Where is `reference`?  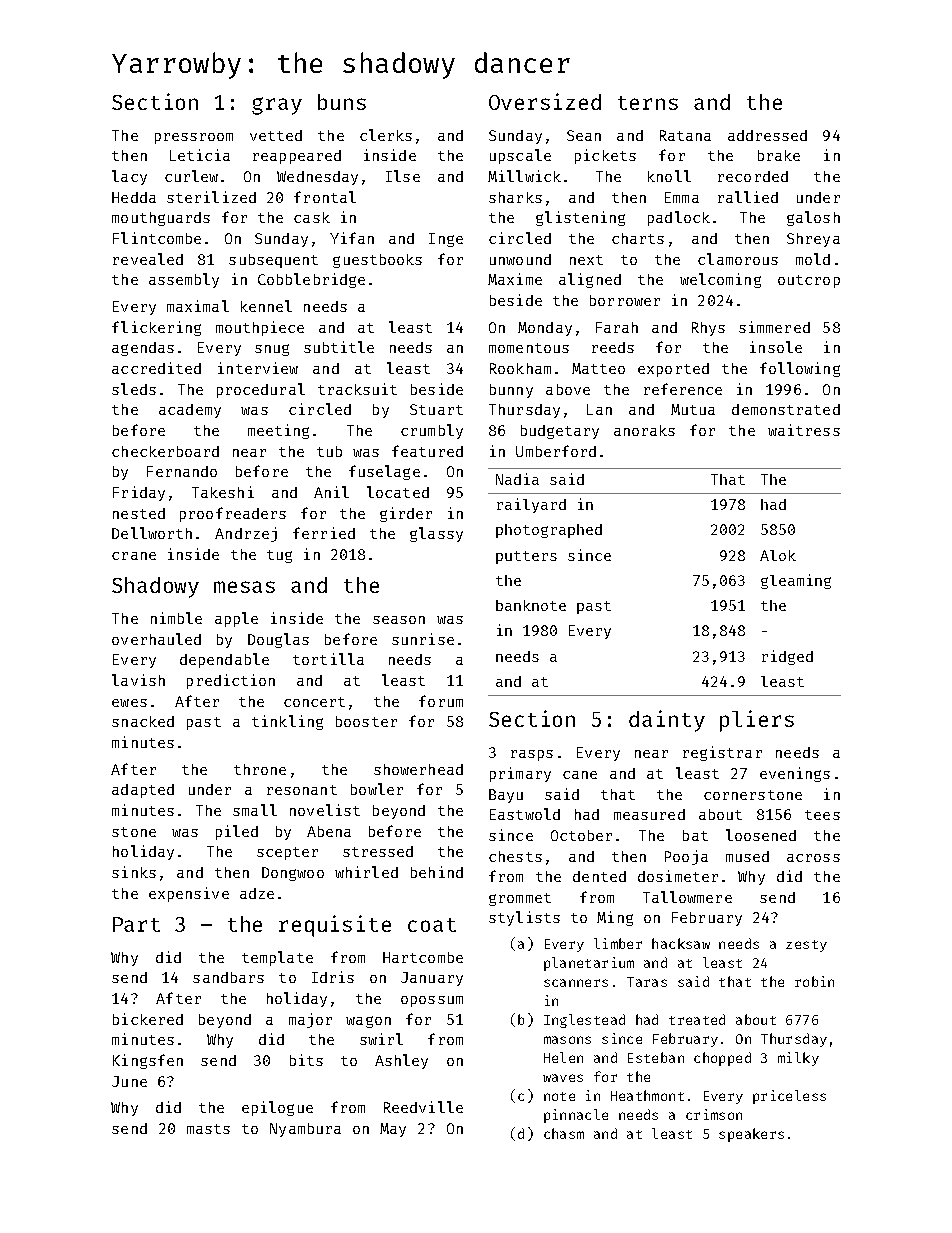
reference is located at coordinates (683, 389).
